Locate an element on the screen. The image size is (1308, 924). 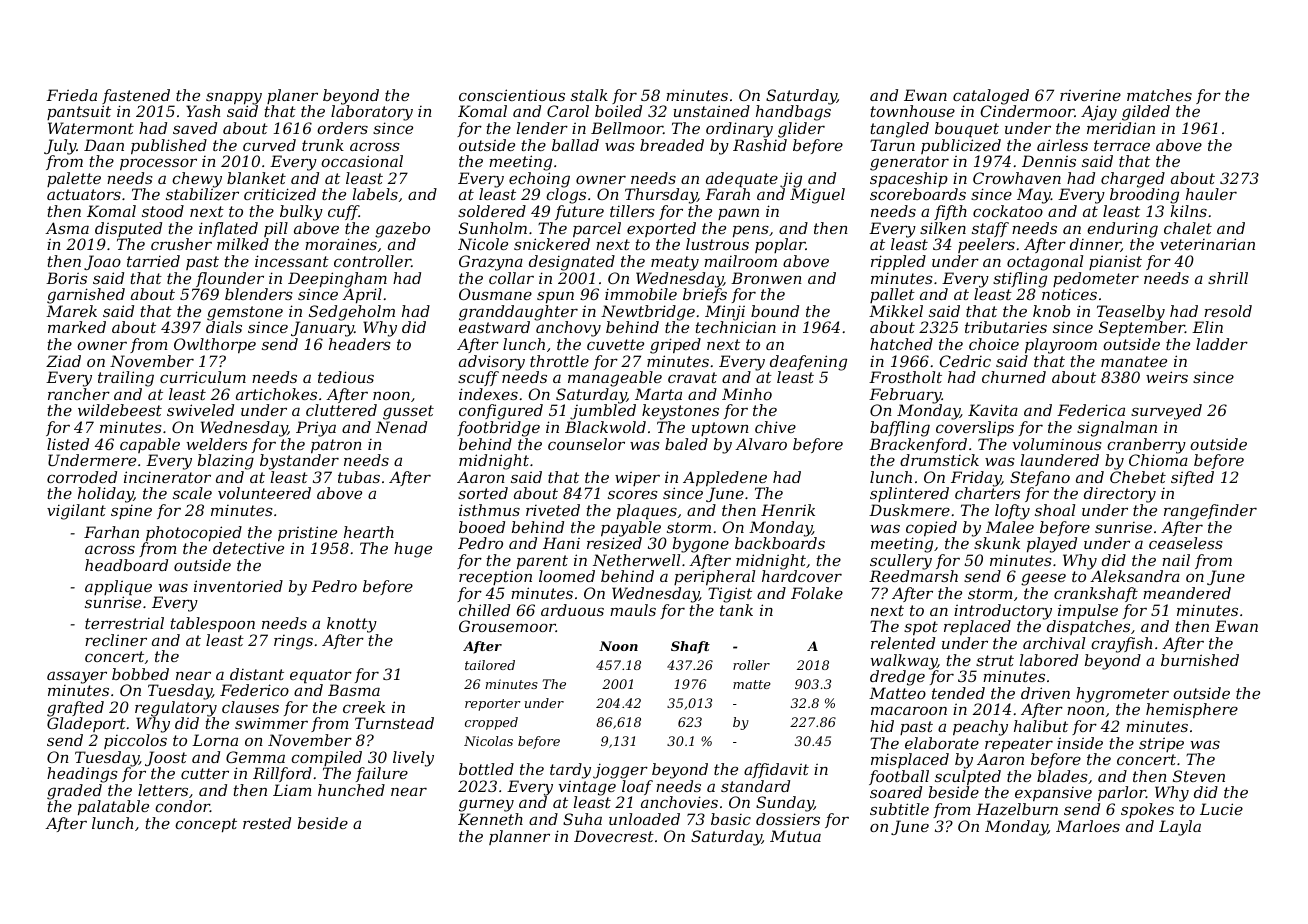
Bellmoor is located at coordinates (627, 128).
